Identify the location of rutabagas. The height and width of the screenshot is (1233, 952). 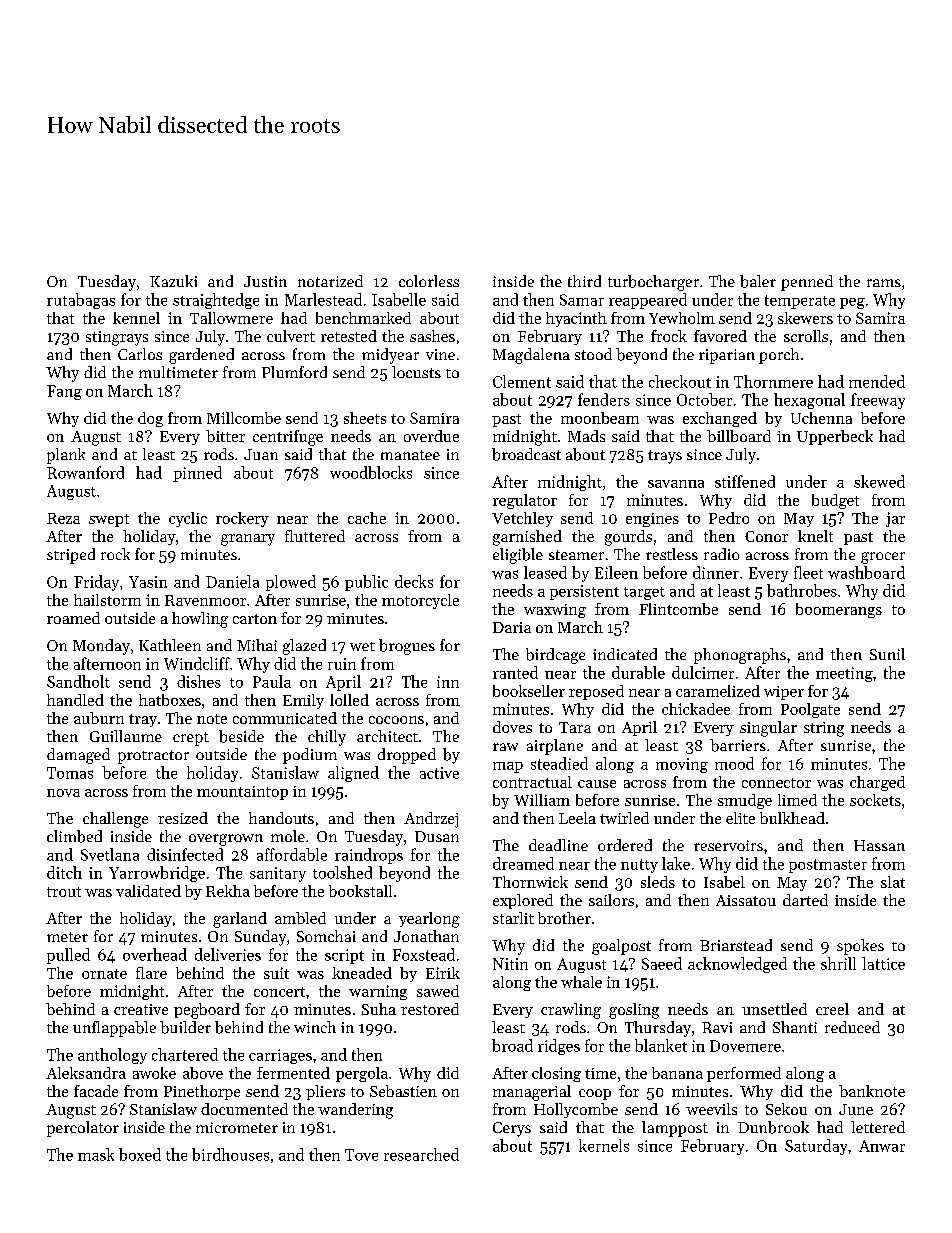
(81, 301).
